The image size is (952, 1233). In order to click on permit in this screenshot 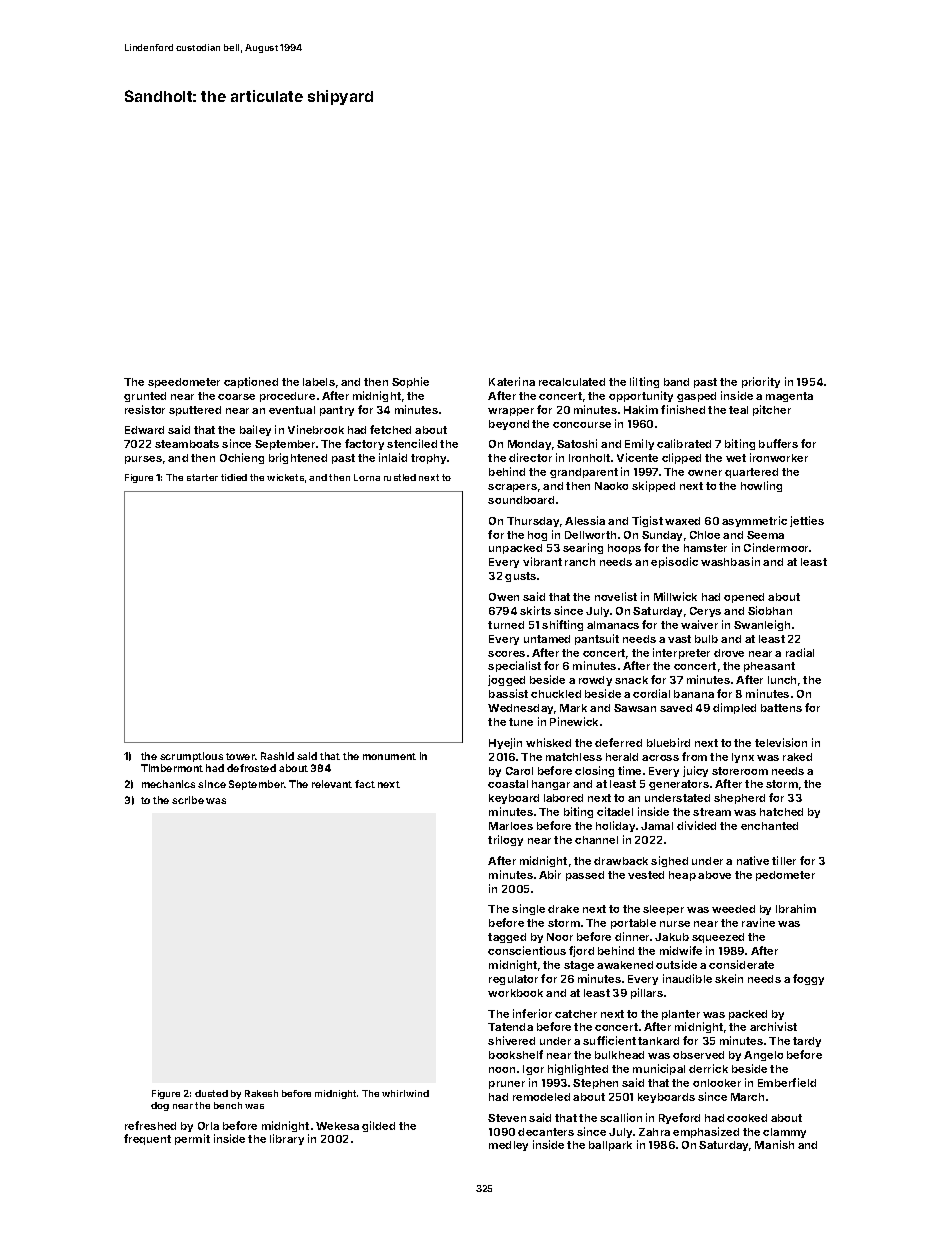, I will do `click(192, 1139)`.
